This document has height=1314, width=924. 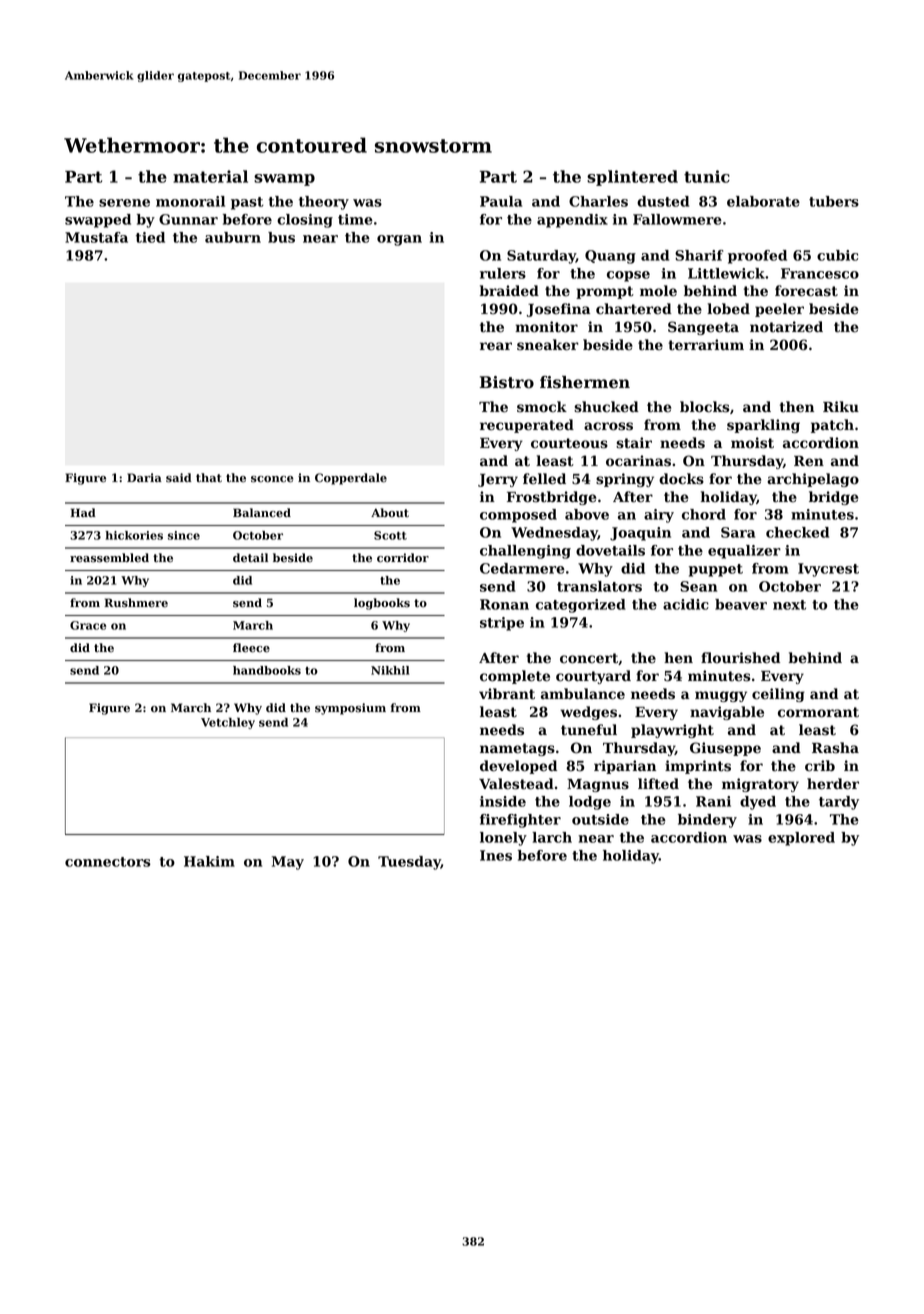 I want to click on Hakim, so click(x=209, y=861).
